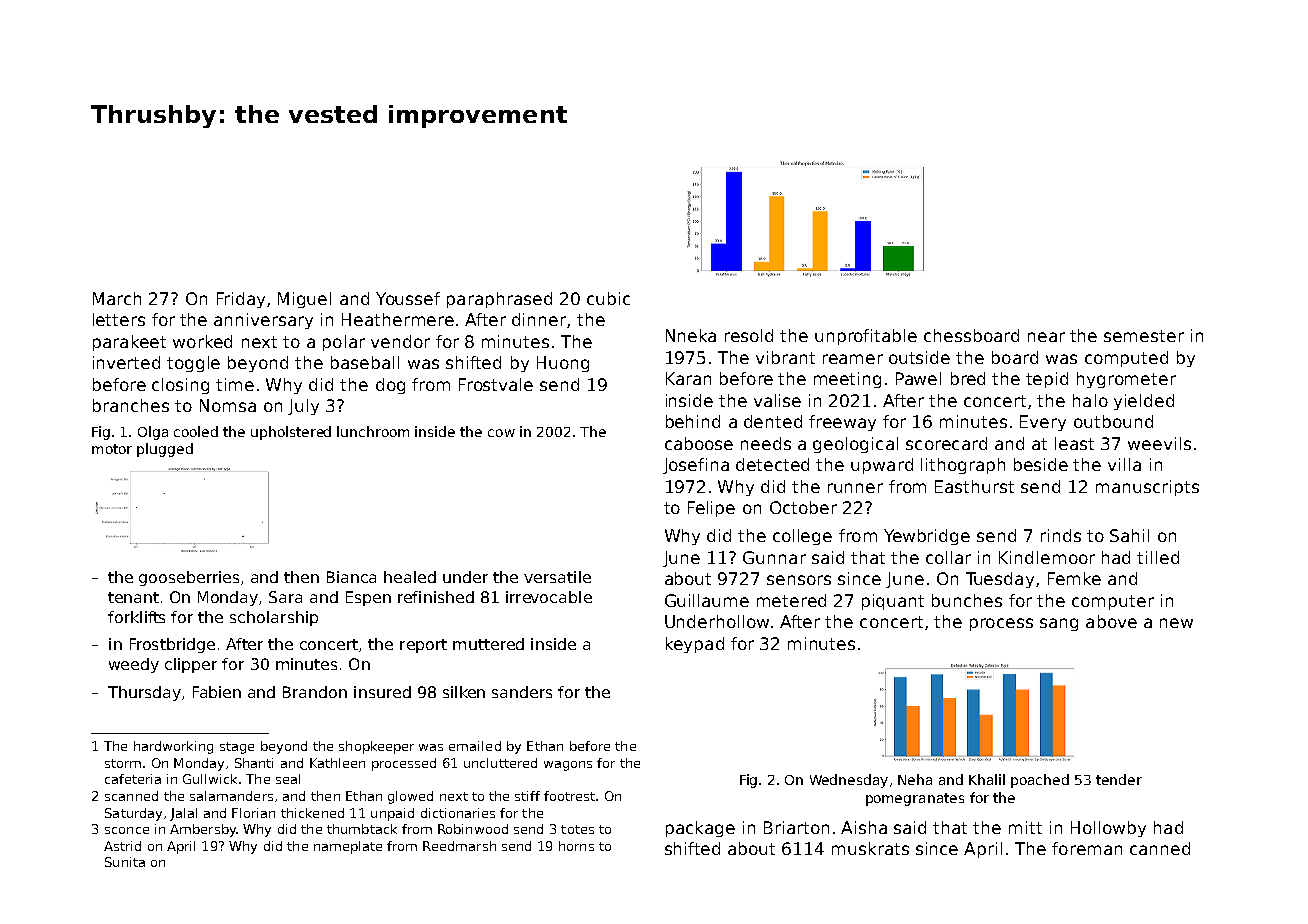  What do you see at coordinates (774, 557) in the screenshot?
I see `Gunnar` at bounding box center [774, 557].
